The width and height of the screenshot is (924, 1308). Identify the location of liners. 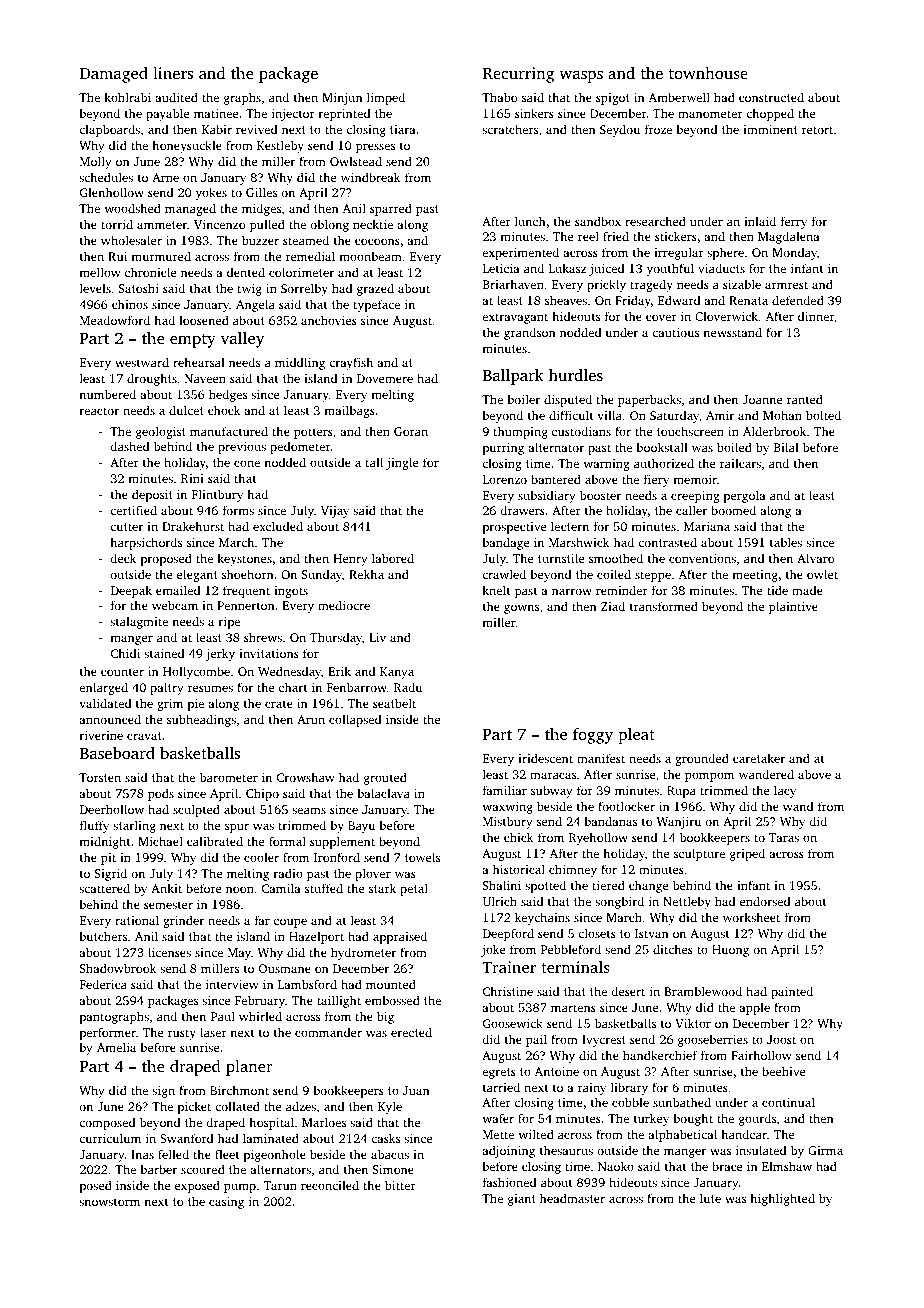
(173, 73).
